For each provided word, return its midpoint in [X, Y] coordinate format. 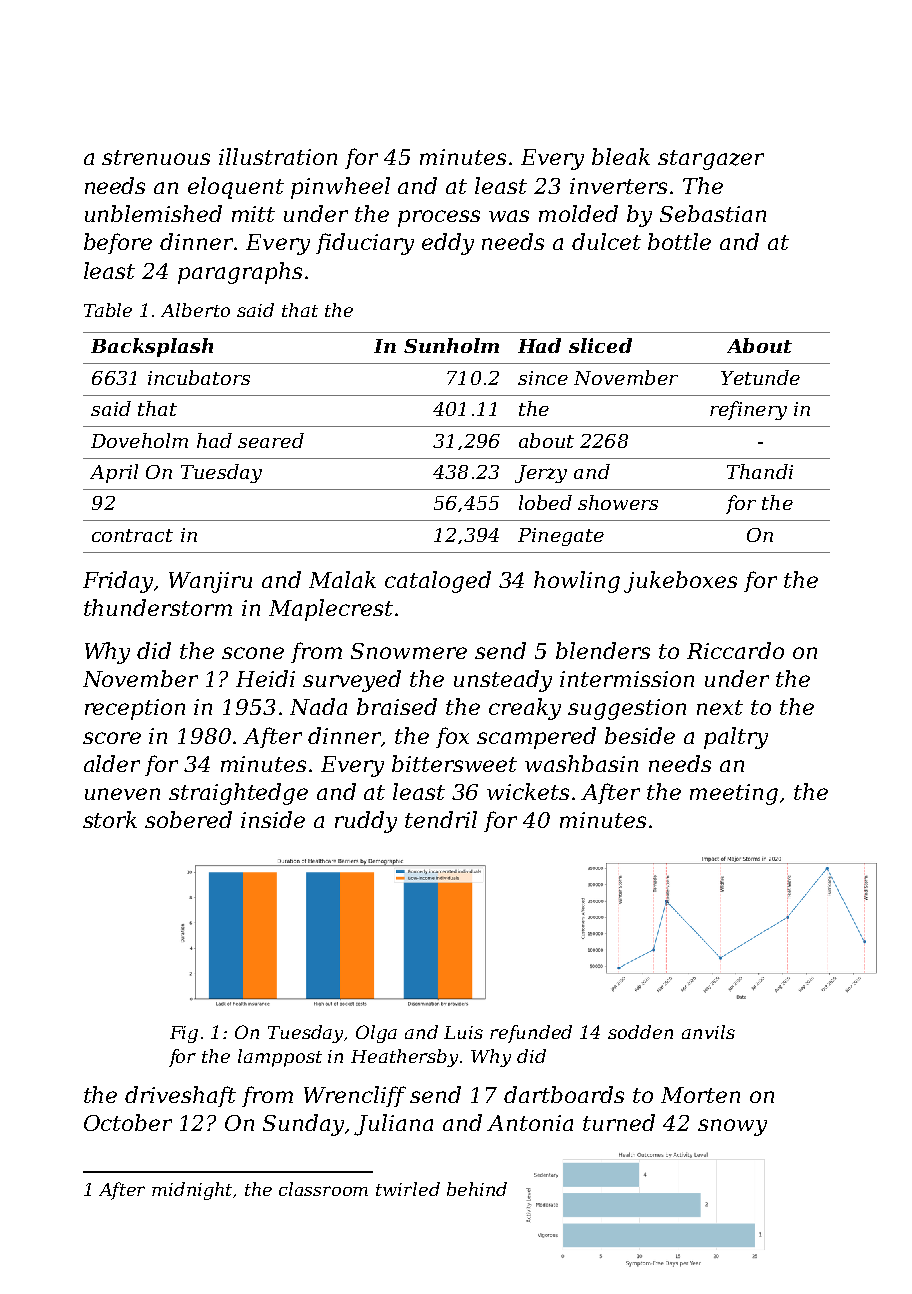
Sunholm [451, 345]
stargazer [711, 160]
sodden [640, 1032]
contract [132, 535]
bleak [621, 156]
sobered [188, 819]
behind [477, 1189]
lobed [545, 502]
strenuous [156, 157]
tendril [441, 819]
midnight [192, 1191]
